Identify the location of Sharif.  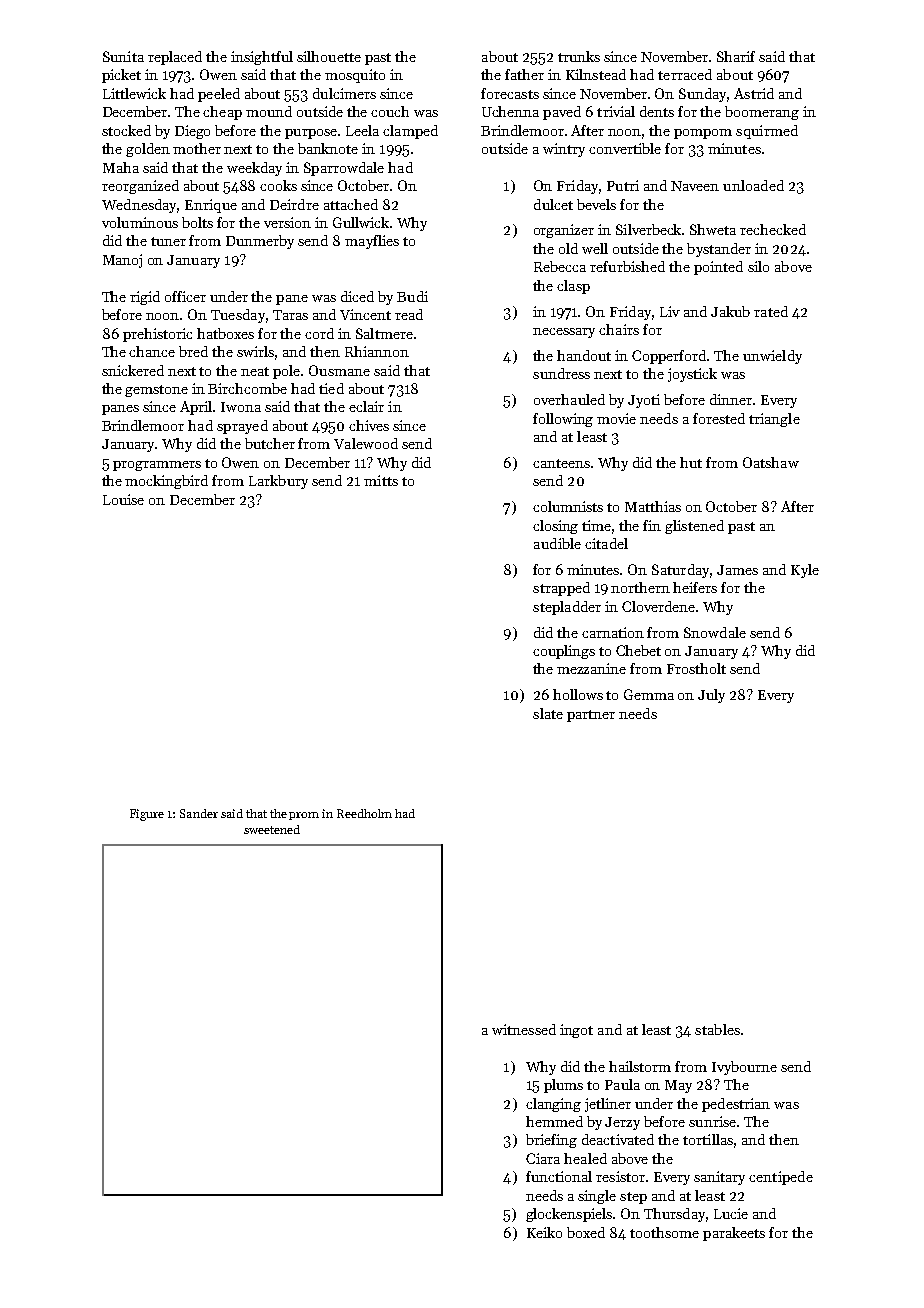
(736, 56).
